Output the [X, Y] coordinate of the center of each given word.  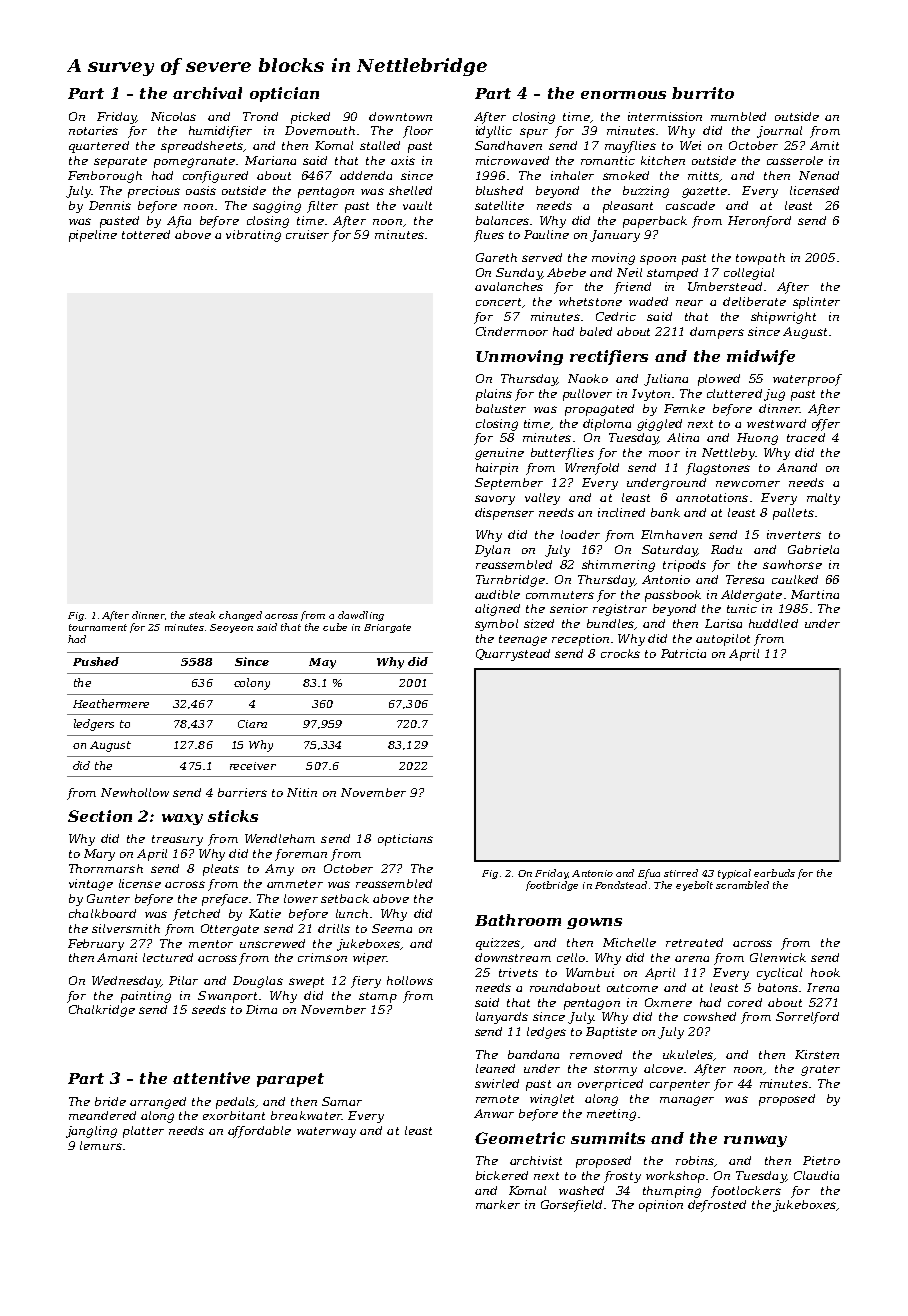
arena [692, 959]
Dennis [110, 205]
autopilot [723, 640]
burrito [703, 93]
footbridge [552, 886]
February [96, 945]
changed [240, 616]
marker [498, 1204]
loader [580, 534]
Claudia [816, 1175]
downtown [400, 116]
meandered [102, 1115]
